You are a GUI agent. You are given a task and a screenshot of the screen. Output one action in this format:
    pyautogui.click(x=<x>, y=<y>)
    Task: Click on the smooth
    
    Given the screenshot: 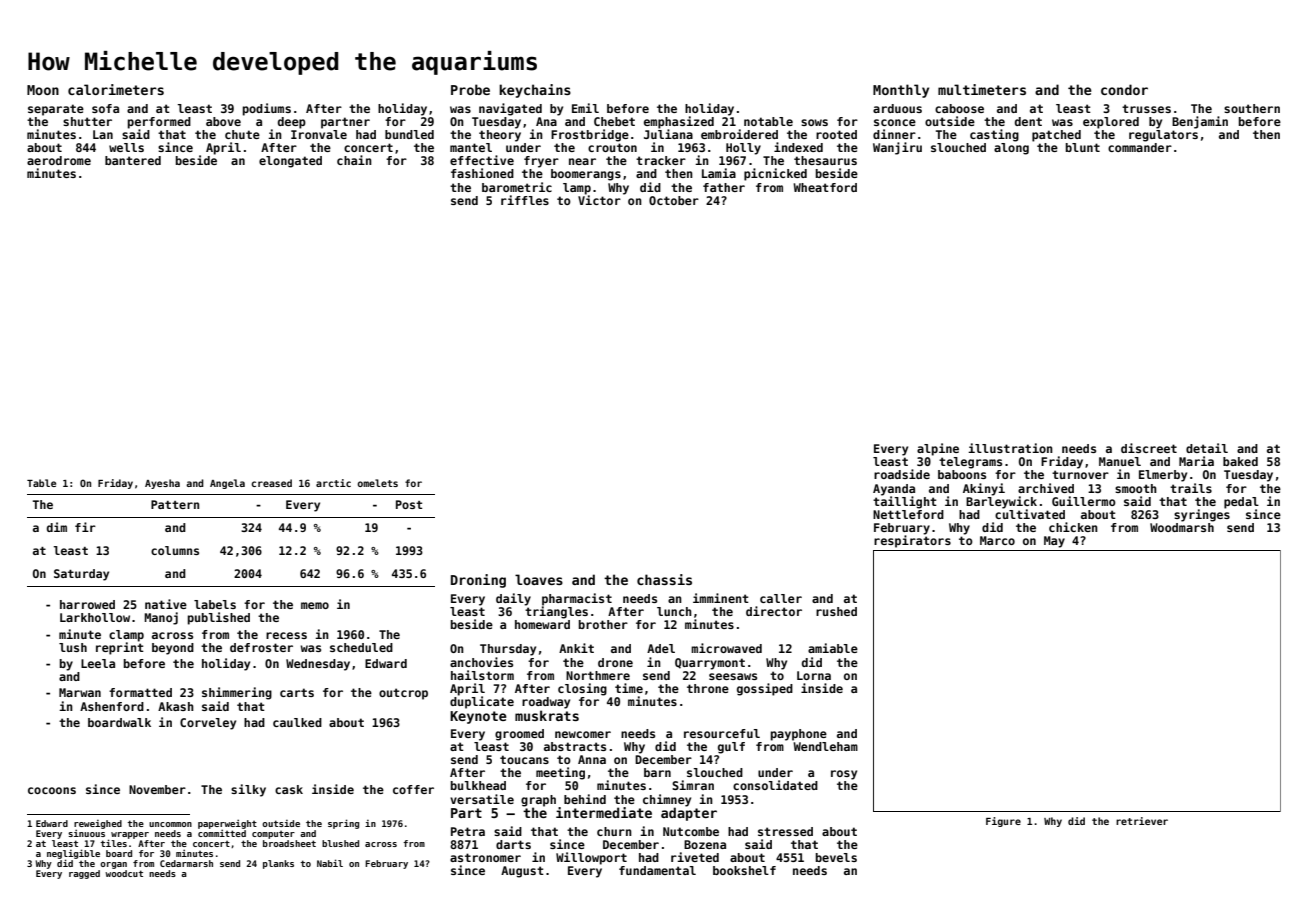 What is the action you would take?
    pyautogui.click(x=1136, y=488)
